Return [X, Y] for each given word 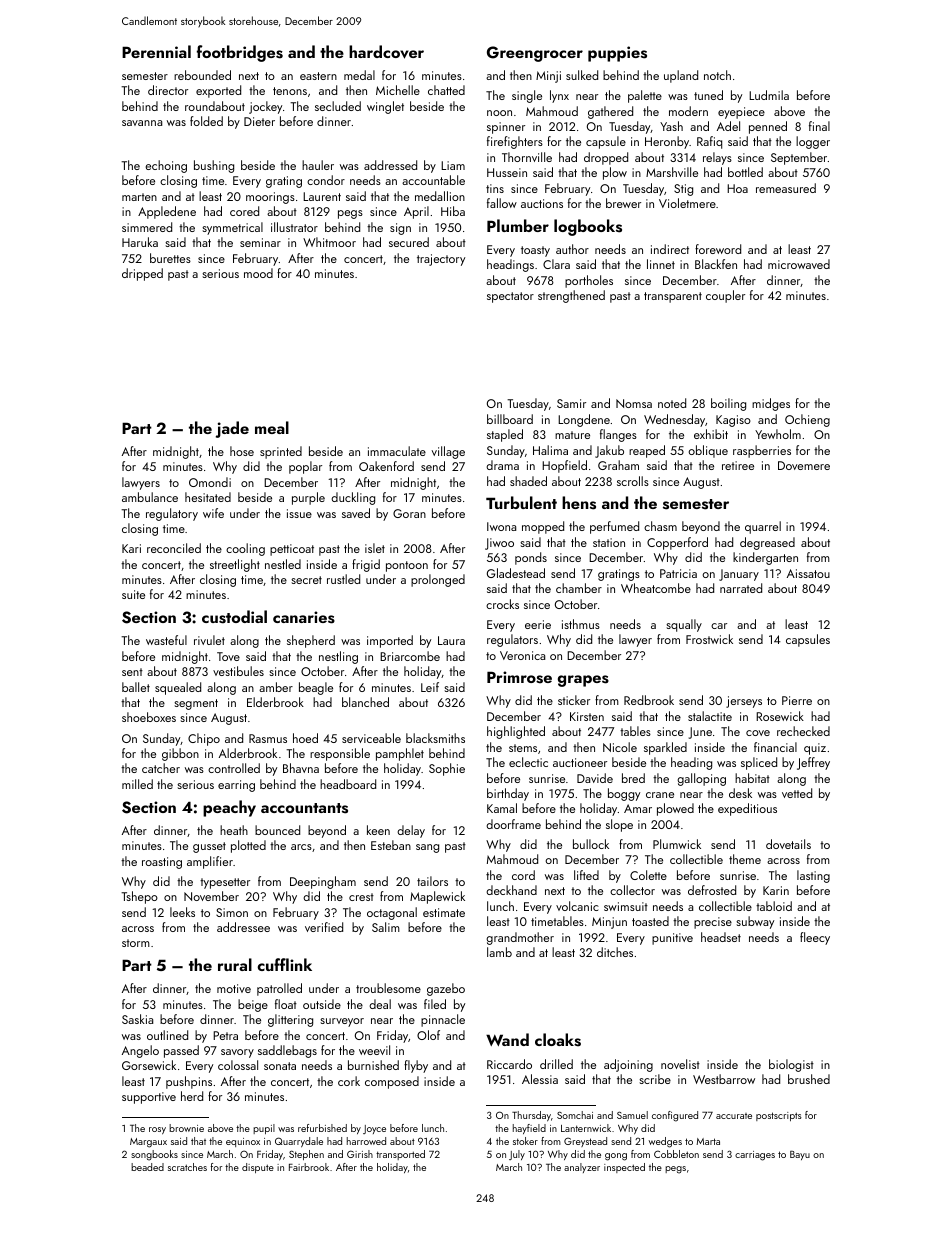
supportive [149, 1098]
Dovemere [804, 465]
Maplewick [437, 897]
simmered [147, 227]
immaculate [397, 451]
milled [137, 784]
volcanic [577, 906]
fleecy [815, 938]
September [799, 158]
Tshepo [139, 897]
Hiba [453, 211]
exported [218, 91]
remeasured [786, 188]
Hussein [507, 172]
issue [299, 513]
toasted [650, 921]
